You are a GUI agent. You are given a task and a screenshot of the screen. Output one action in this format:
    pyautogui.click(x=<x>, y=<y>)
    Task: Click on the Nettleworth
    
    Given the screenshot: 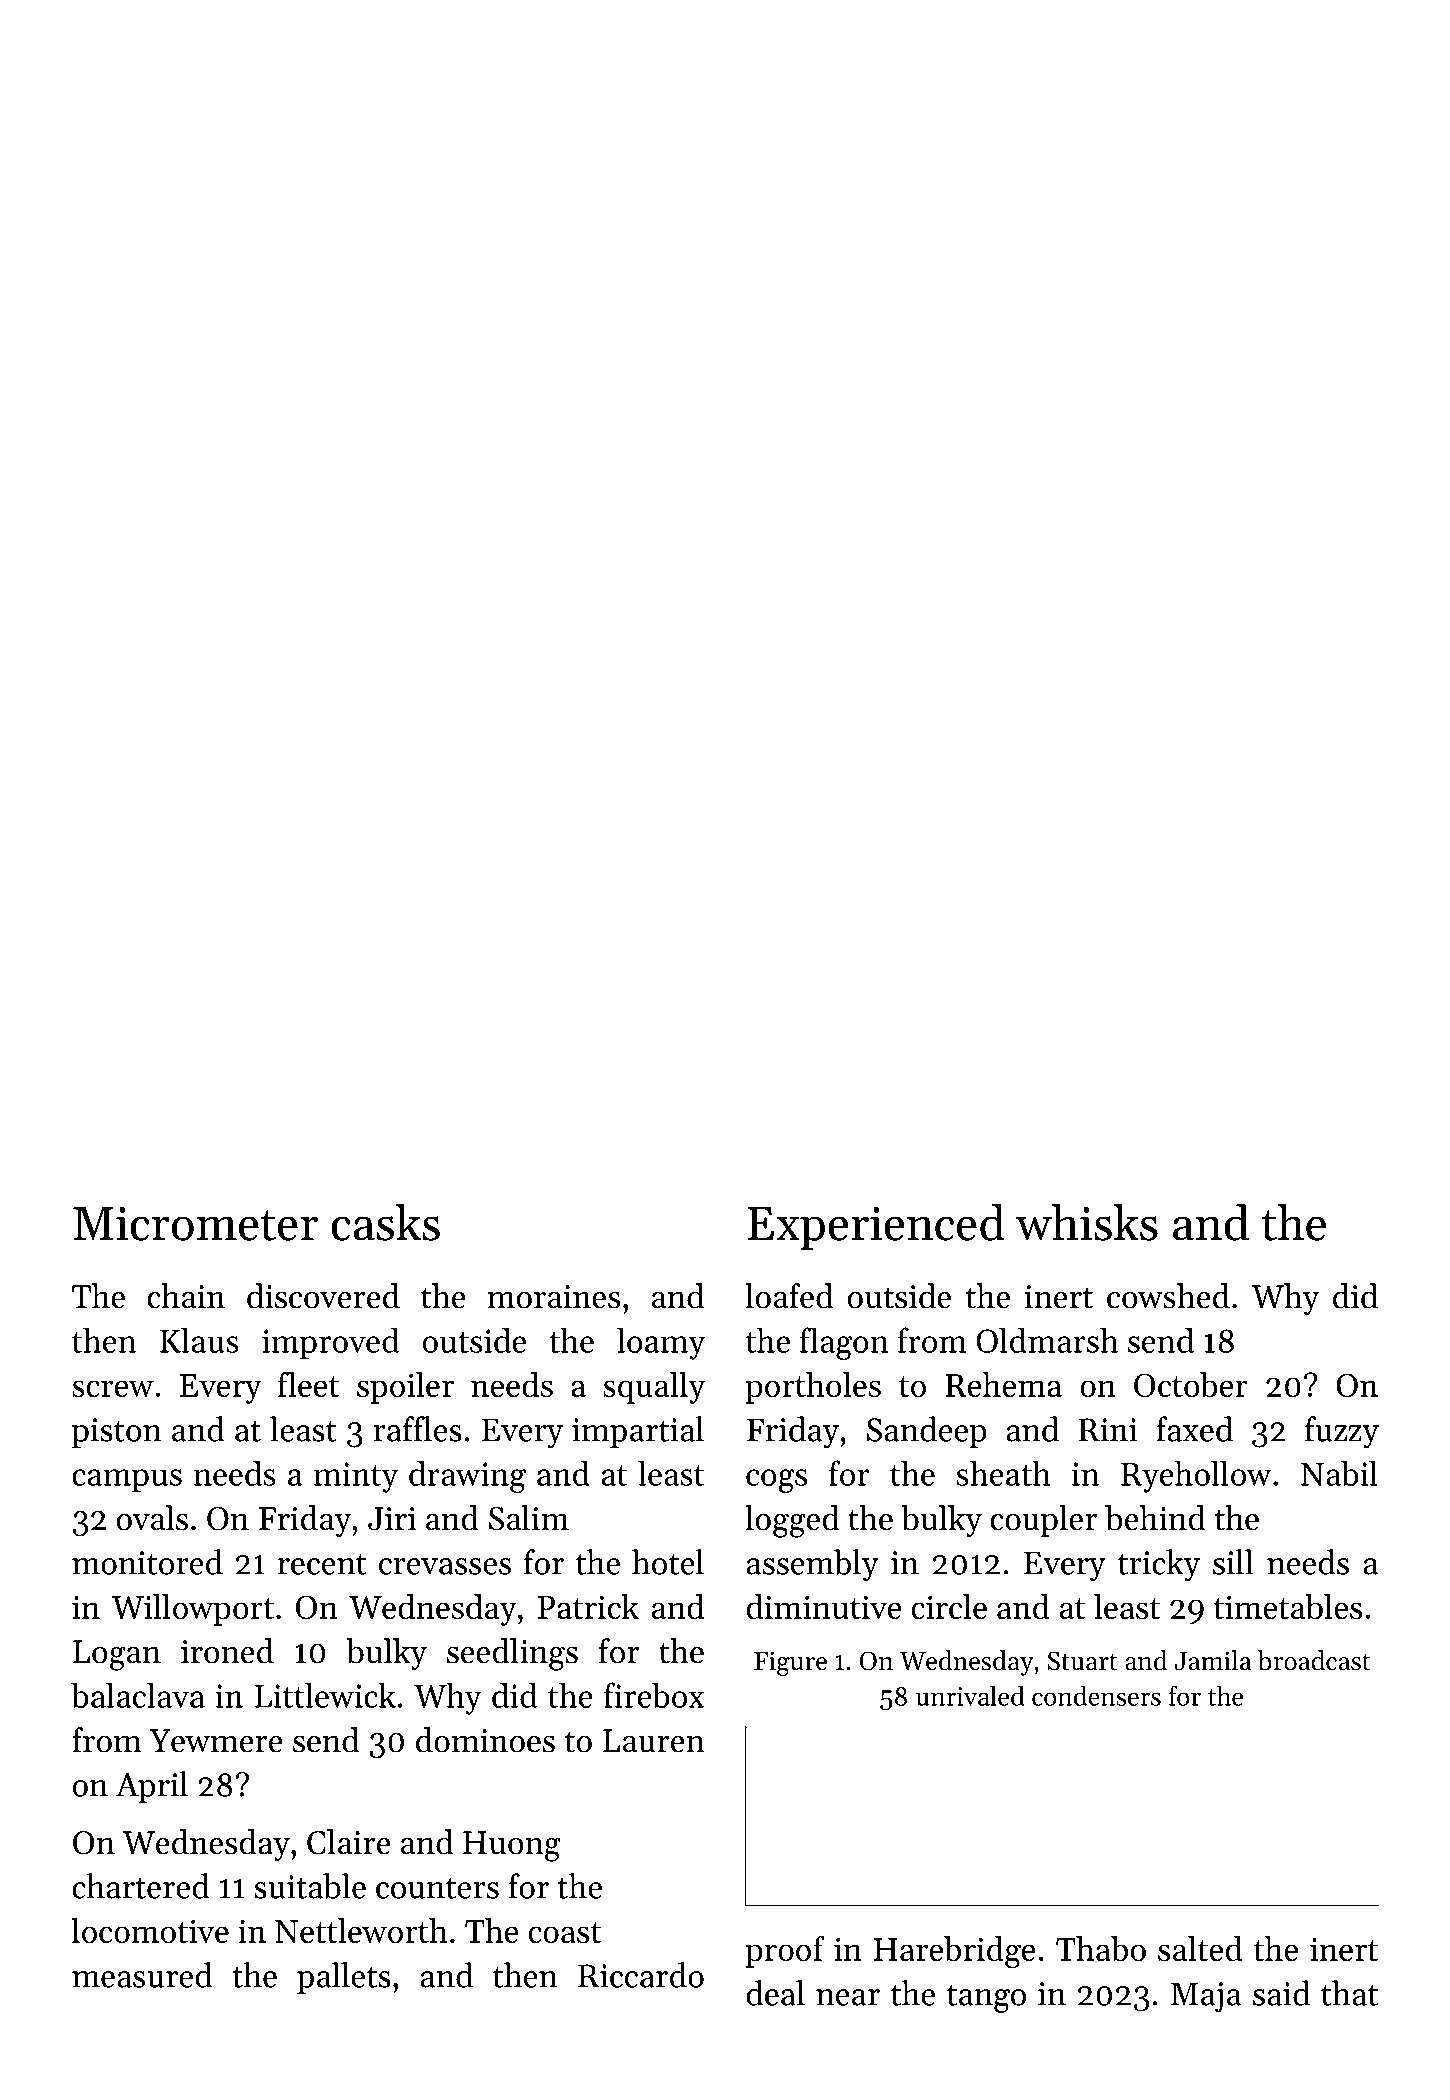 What is the action you would take?
    pyautogui.click(x=361, y=1930)
